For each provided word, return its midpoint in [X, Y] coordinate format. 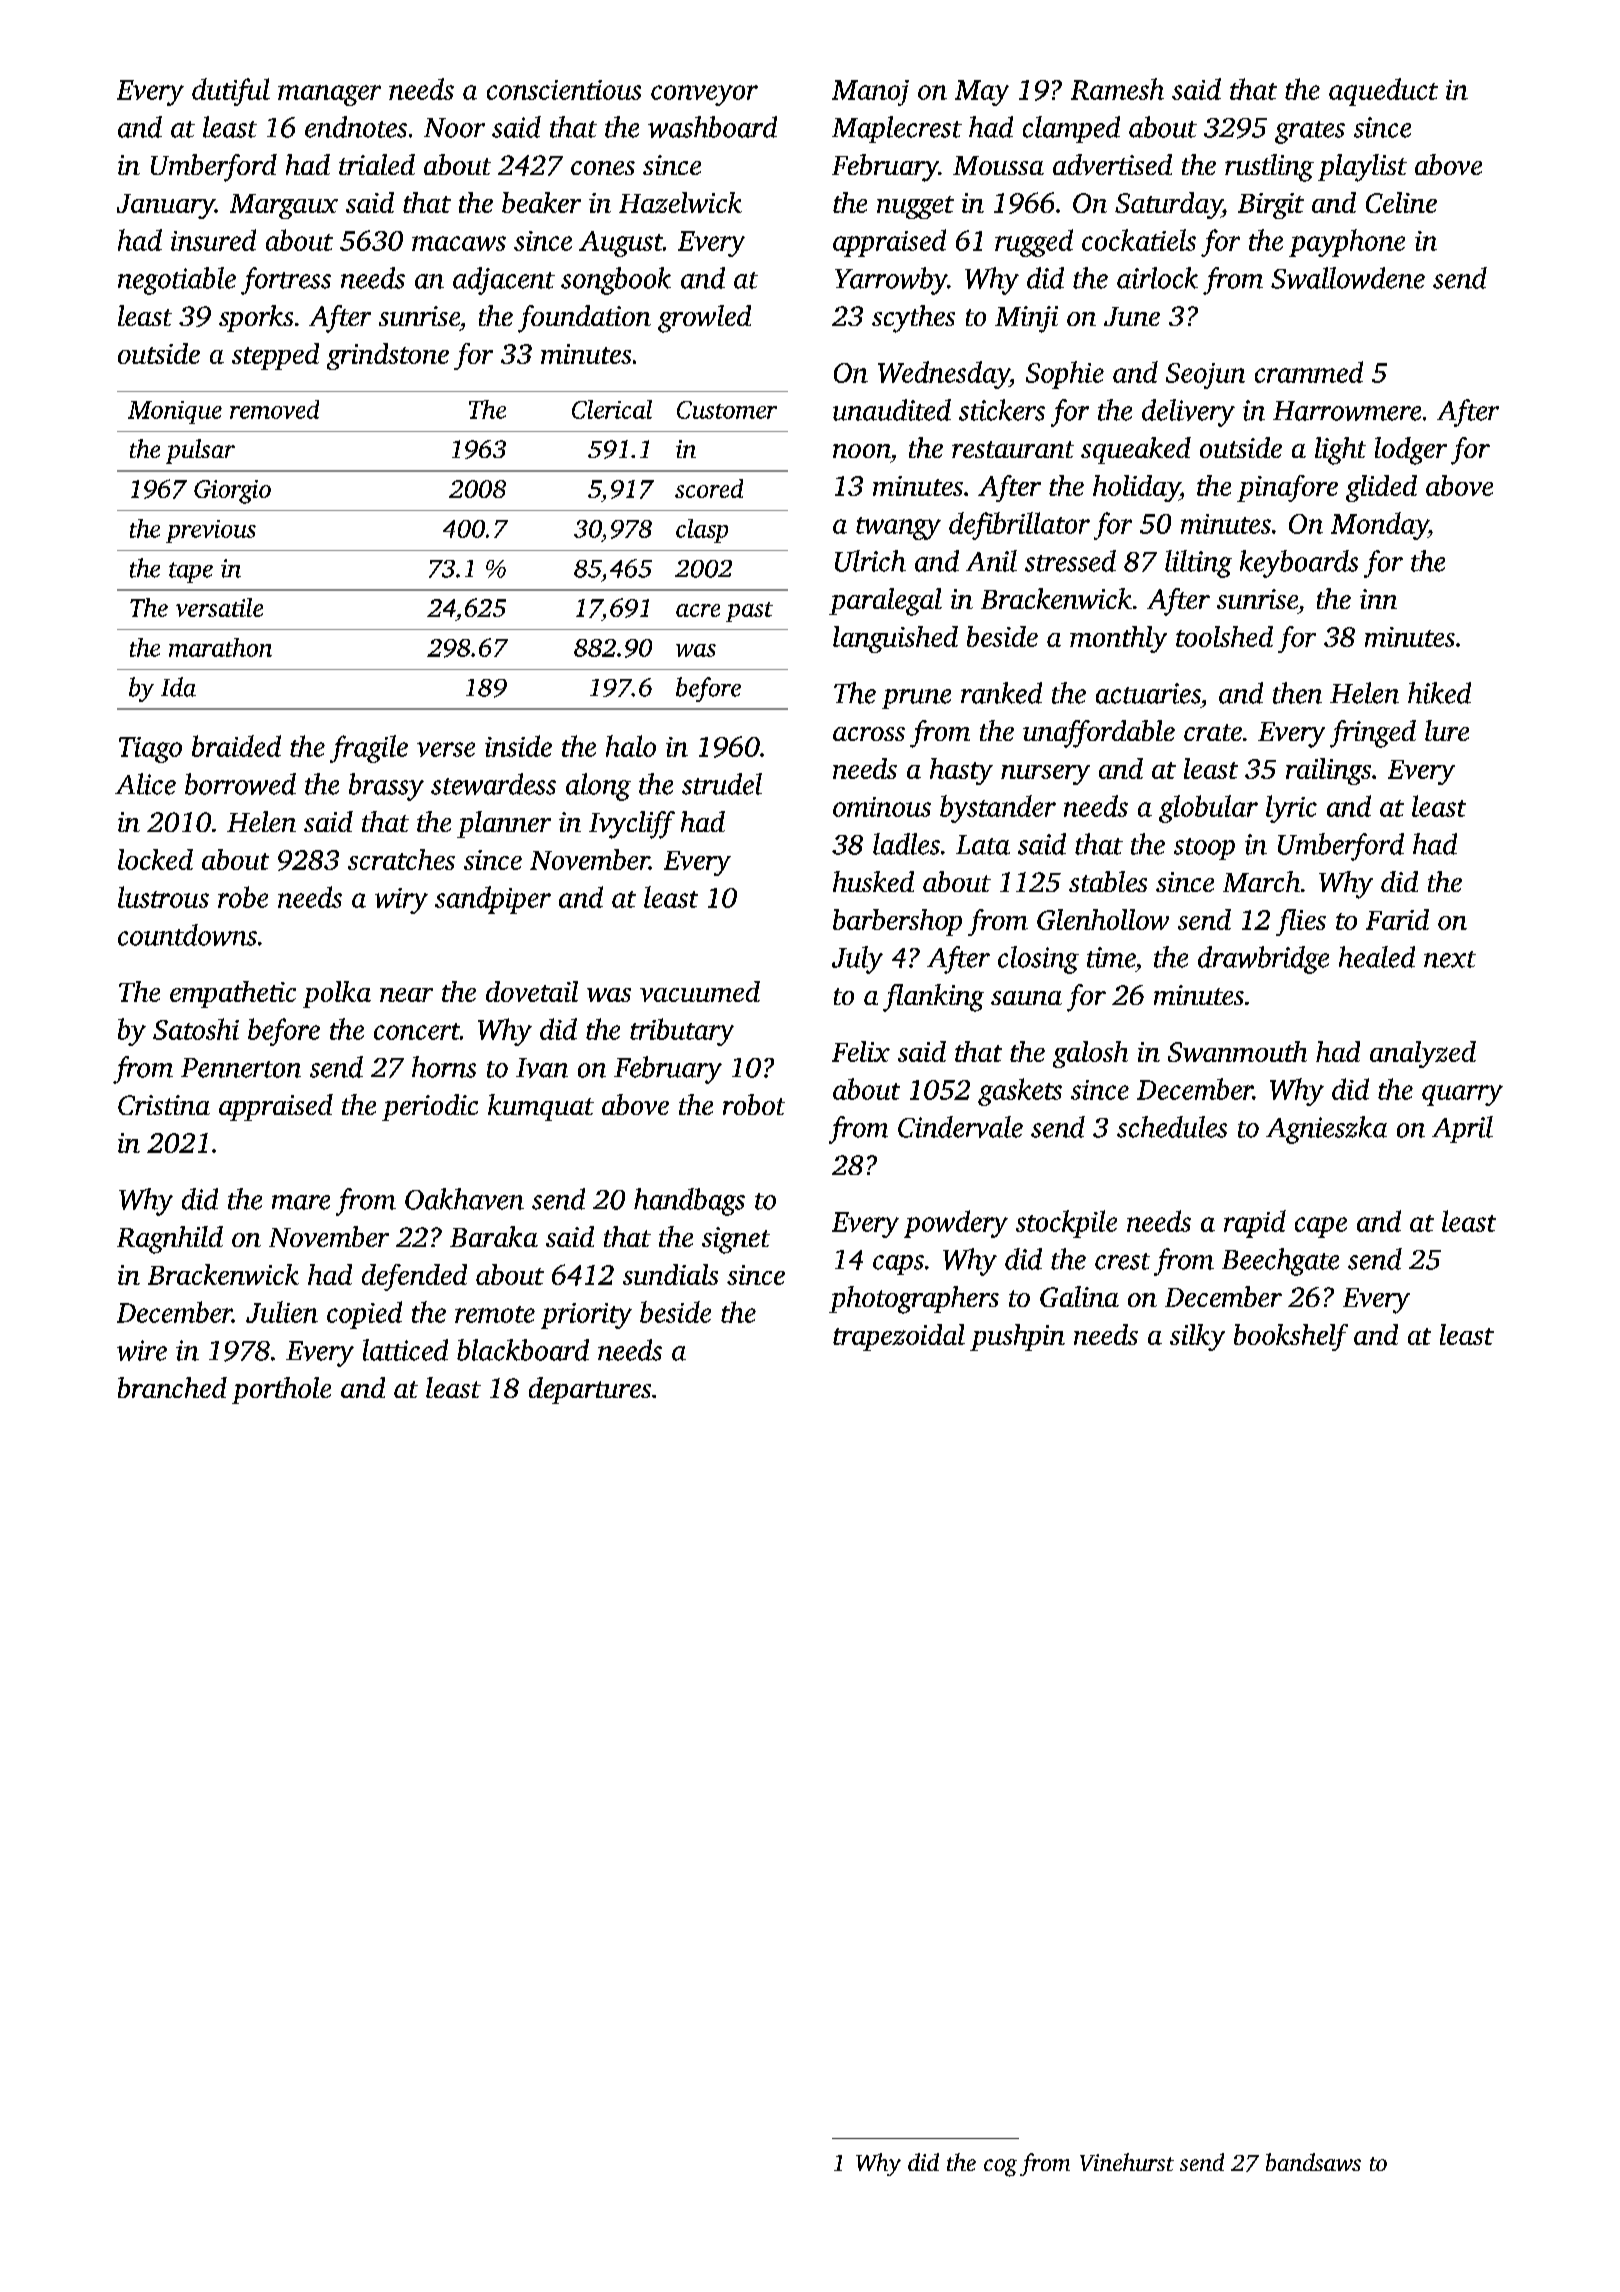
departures [590, 1390]
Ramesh [1117, 89]
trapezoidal [899, 1337]
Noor [454, 128]
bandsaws [1313, 2162]
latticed [405, 1350]
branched [172, 1387]
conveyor [704, 95]
